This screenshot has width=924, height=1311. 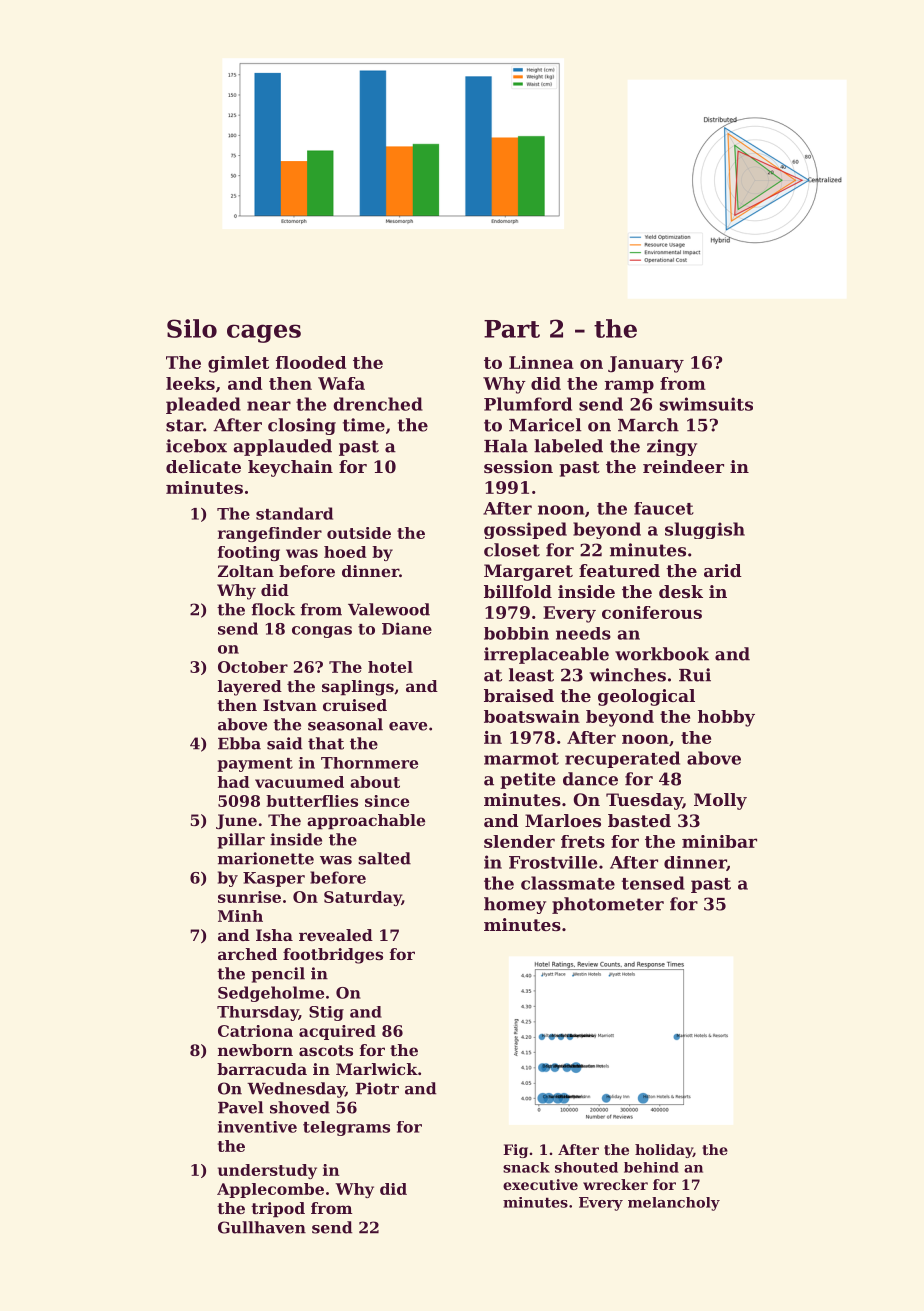 I want to click on hobby, so click(x=726, y=718).
